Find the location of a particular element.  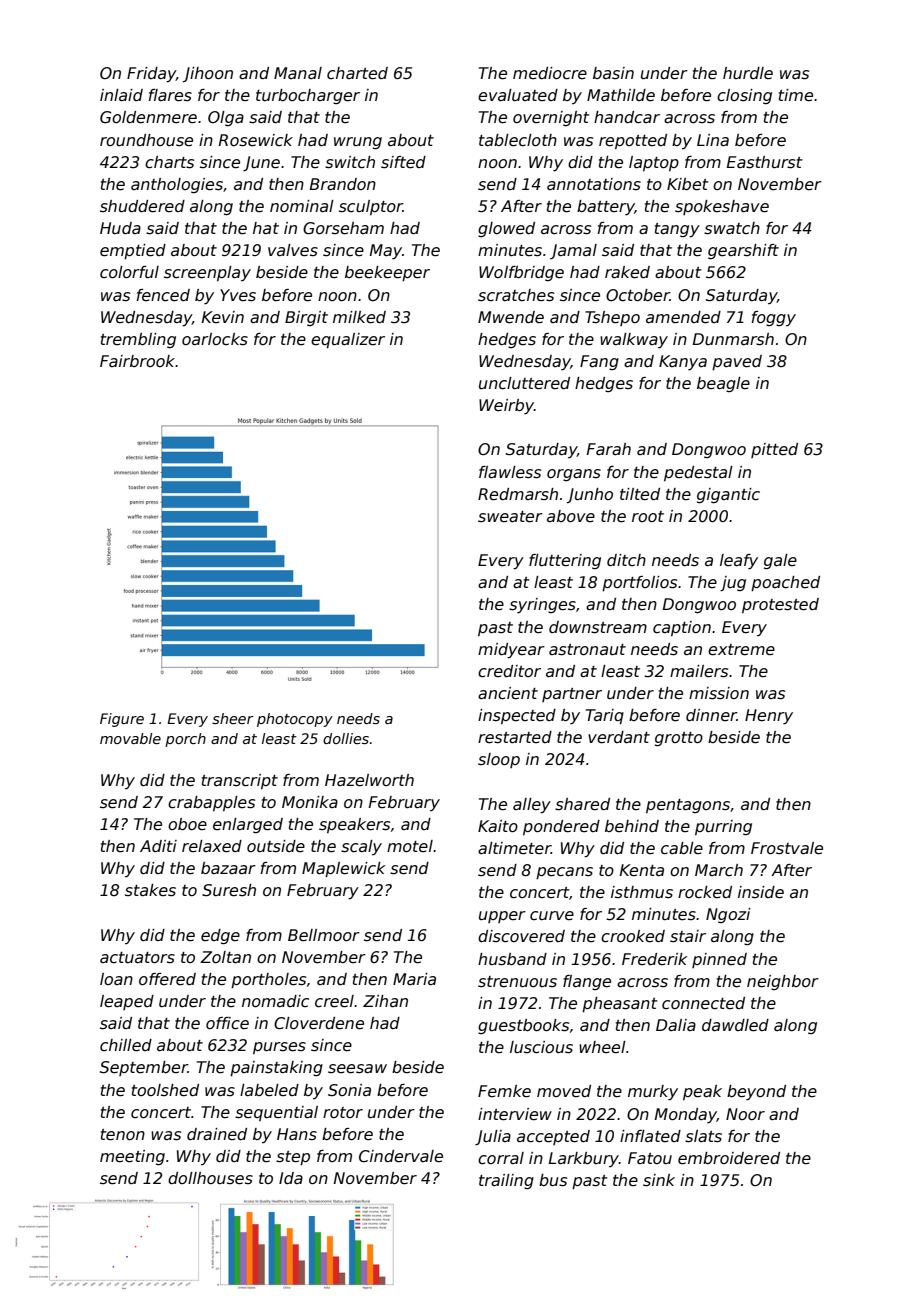

Zoltan is located at coordinates (225, 957).
